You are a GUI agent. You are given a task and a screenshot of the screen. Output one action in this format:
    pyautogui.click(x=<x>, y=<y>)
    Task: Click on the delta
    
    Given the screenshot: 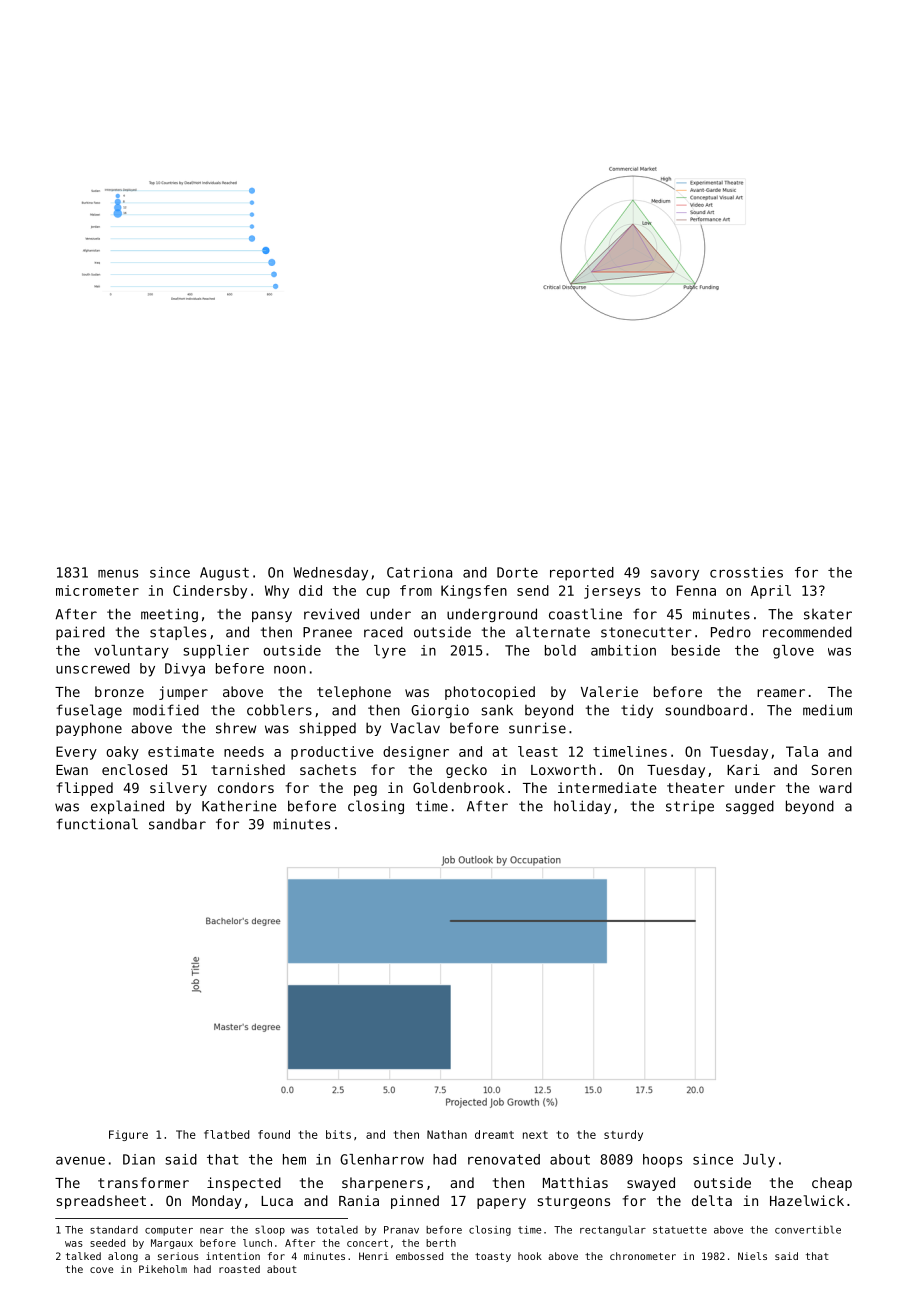 What is the action you would take?
    pyautogui.click(x=712, y=1200)
